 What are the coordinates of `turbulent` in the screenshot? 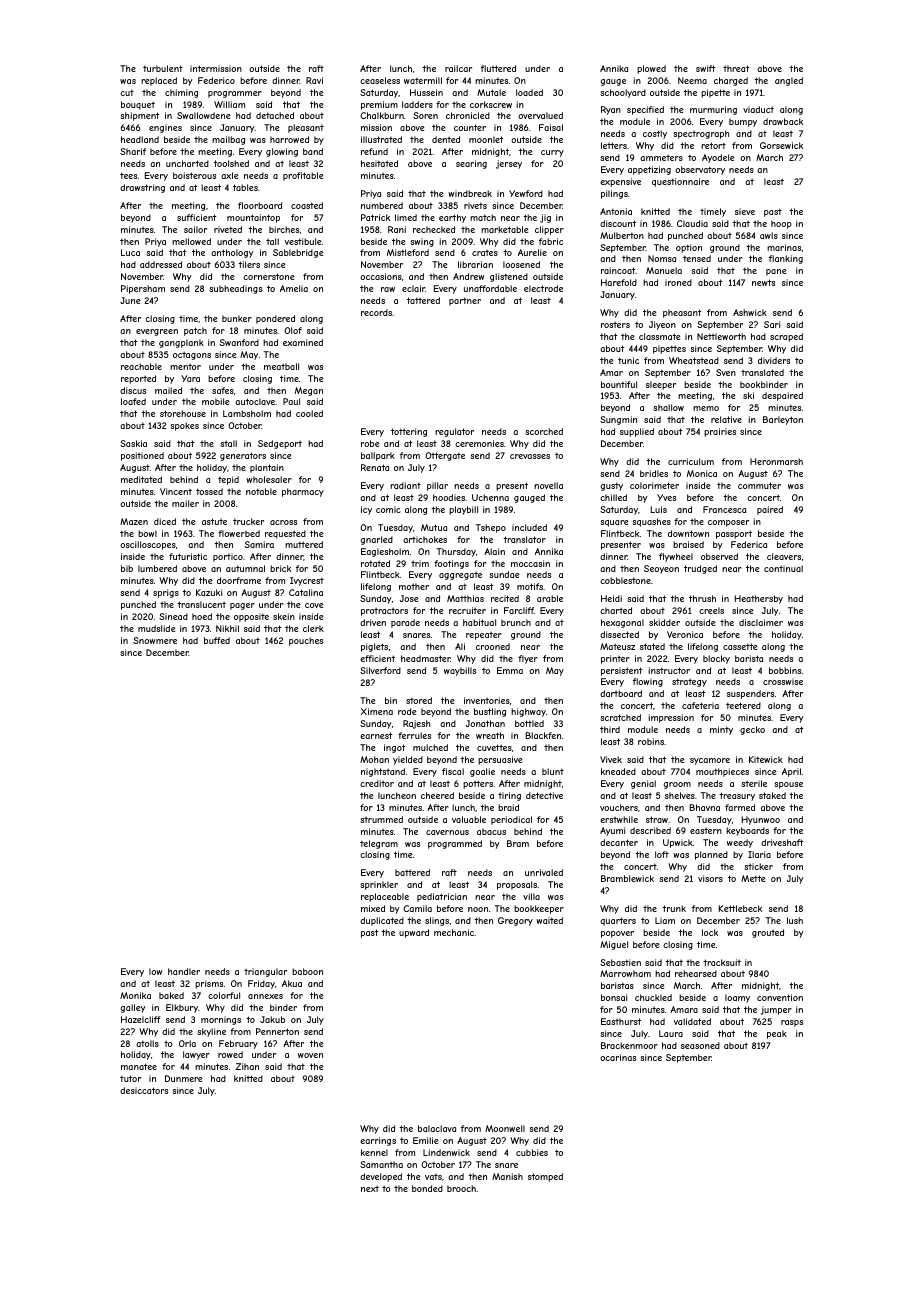 It's located at (163, 68).
